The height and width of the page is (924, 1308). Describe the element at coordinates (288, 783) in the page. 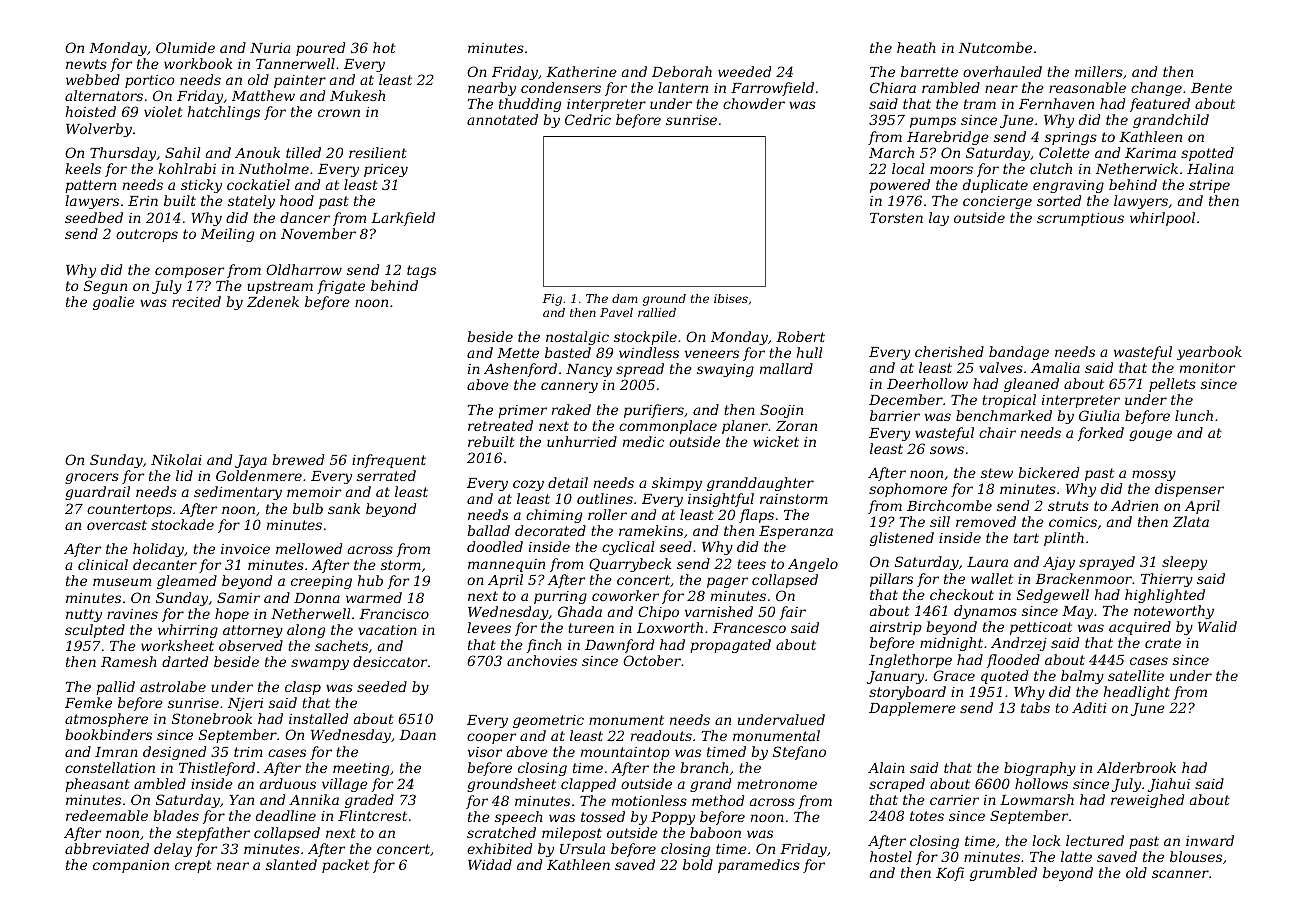

I see `arduous` at that location.
